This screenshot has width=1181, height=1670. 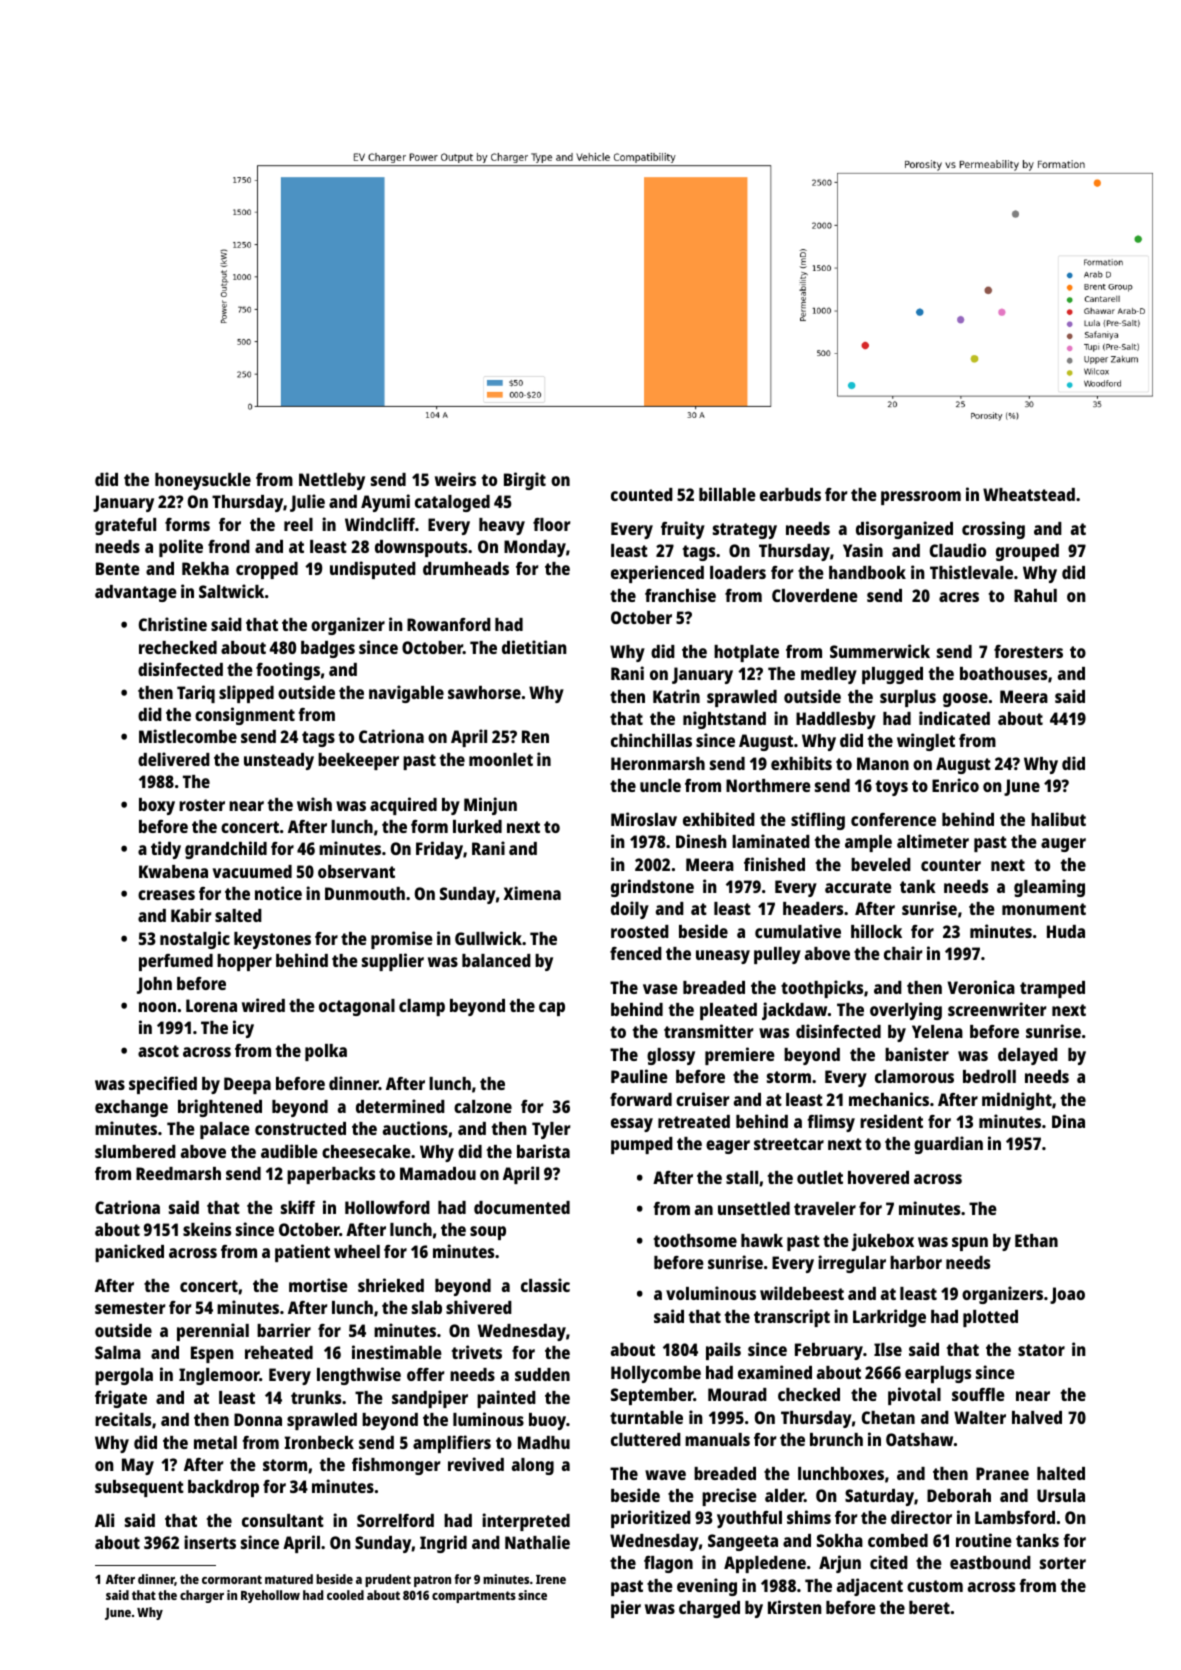 I want to click on delayed, so click(x=1028, y=1056).
